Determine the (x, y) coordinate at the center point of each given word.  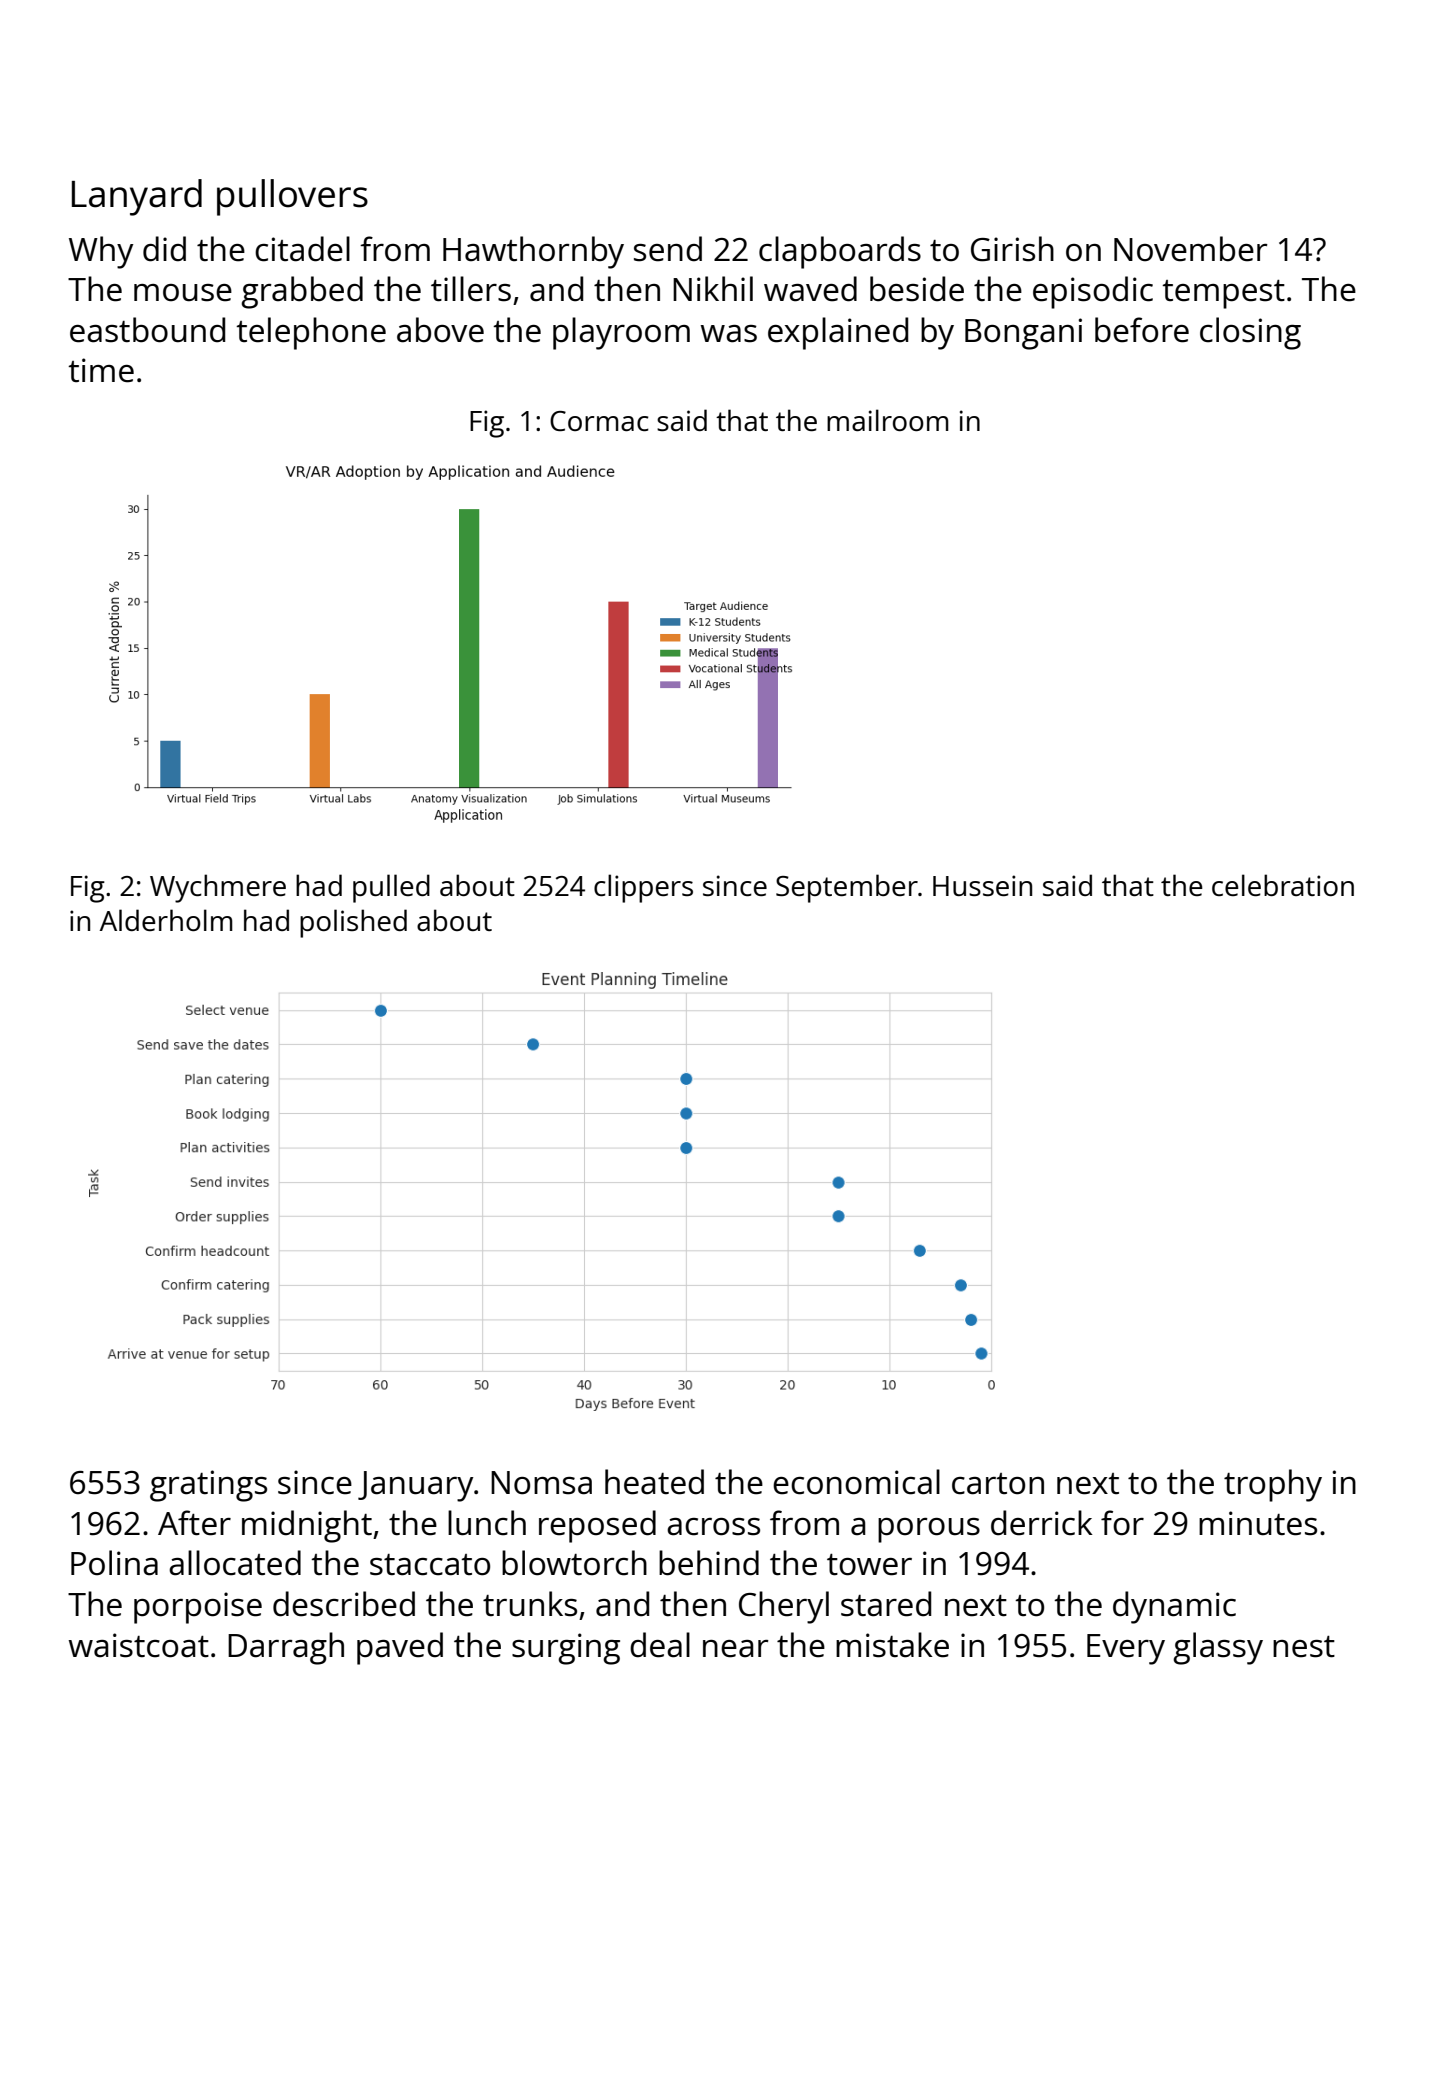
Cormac (599, 421)
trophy (1273, 1485)
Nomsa (541, 1483)
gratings (208, 1486)
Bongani (1023, 334)
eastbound (147, 330)
